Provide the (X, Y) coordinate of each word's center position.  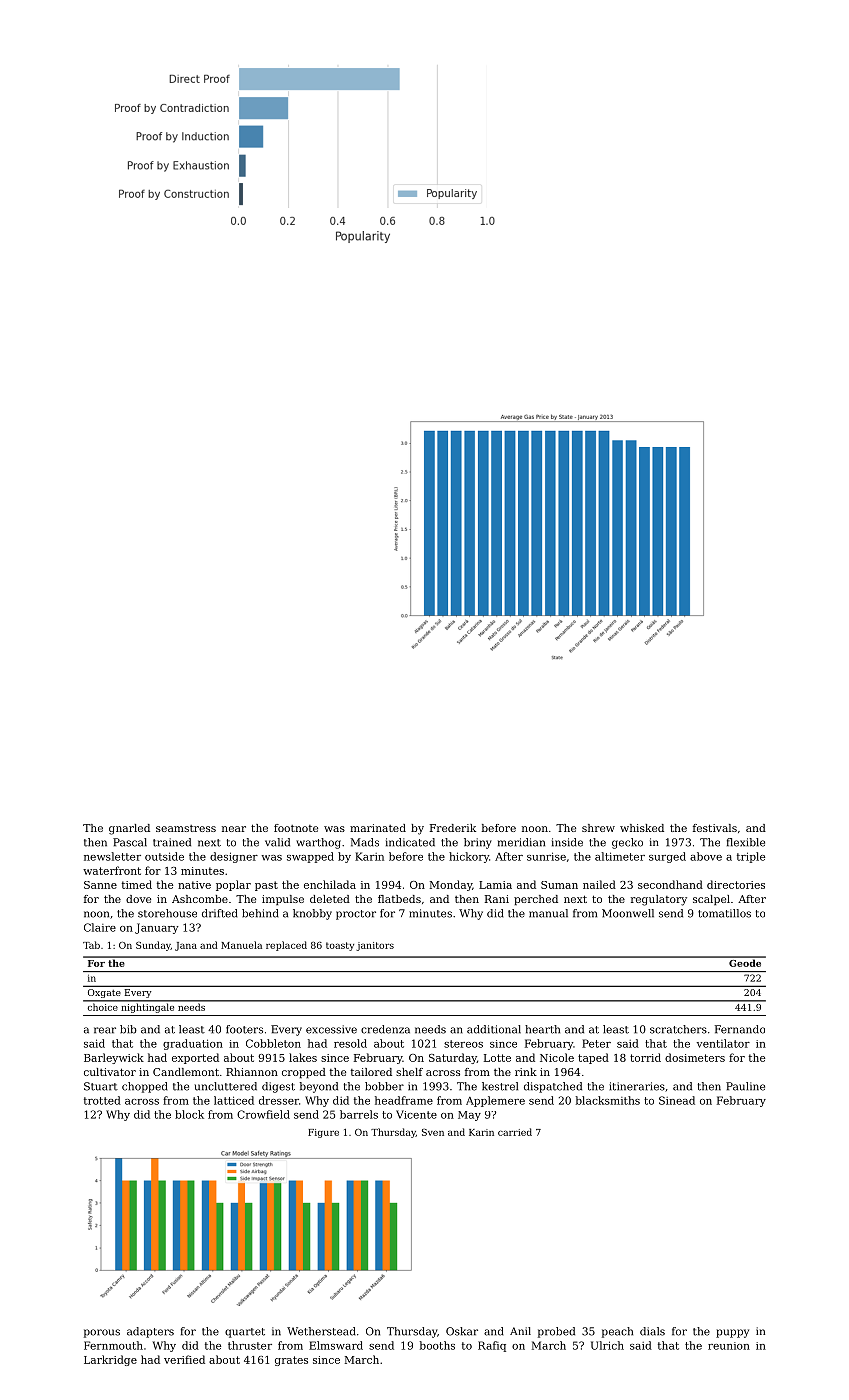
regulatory (659, 900)
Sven (433, 1132)
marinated (378, 828)
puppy (732, 1333)
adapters (150, 1332)
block (189, 1114)
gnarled (129, 829)
